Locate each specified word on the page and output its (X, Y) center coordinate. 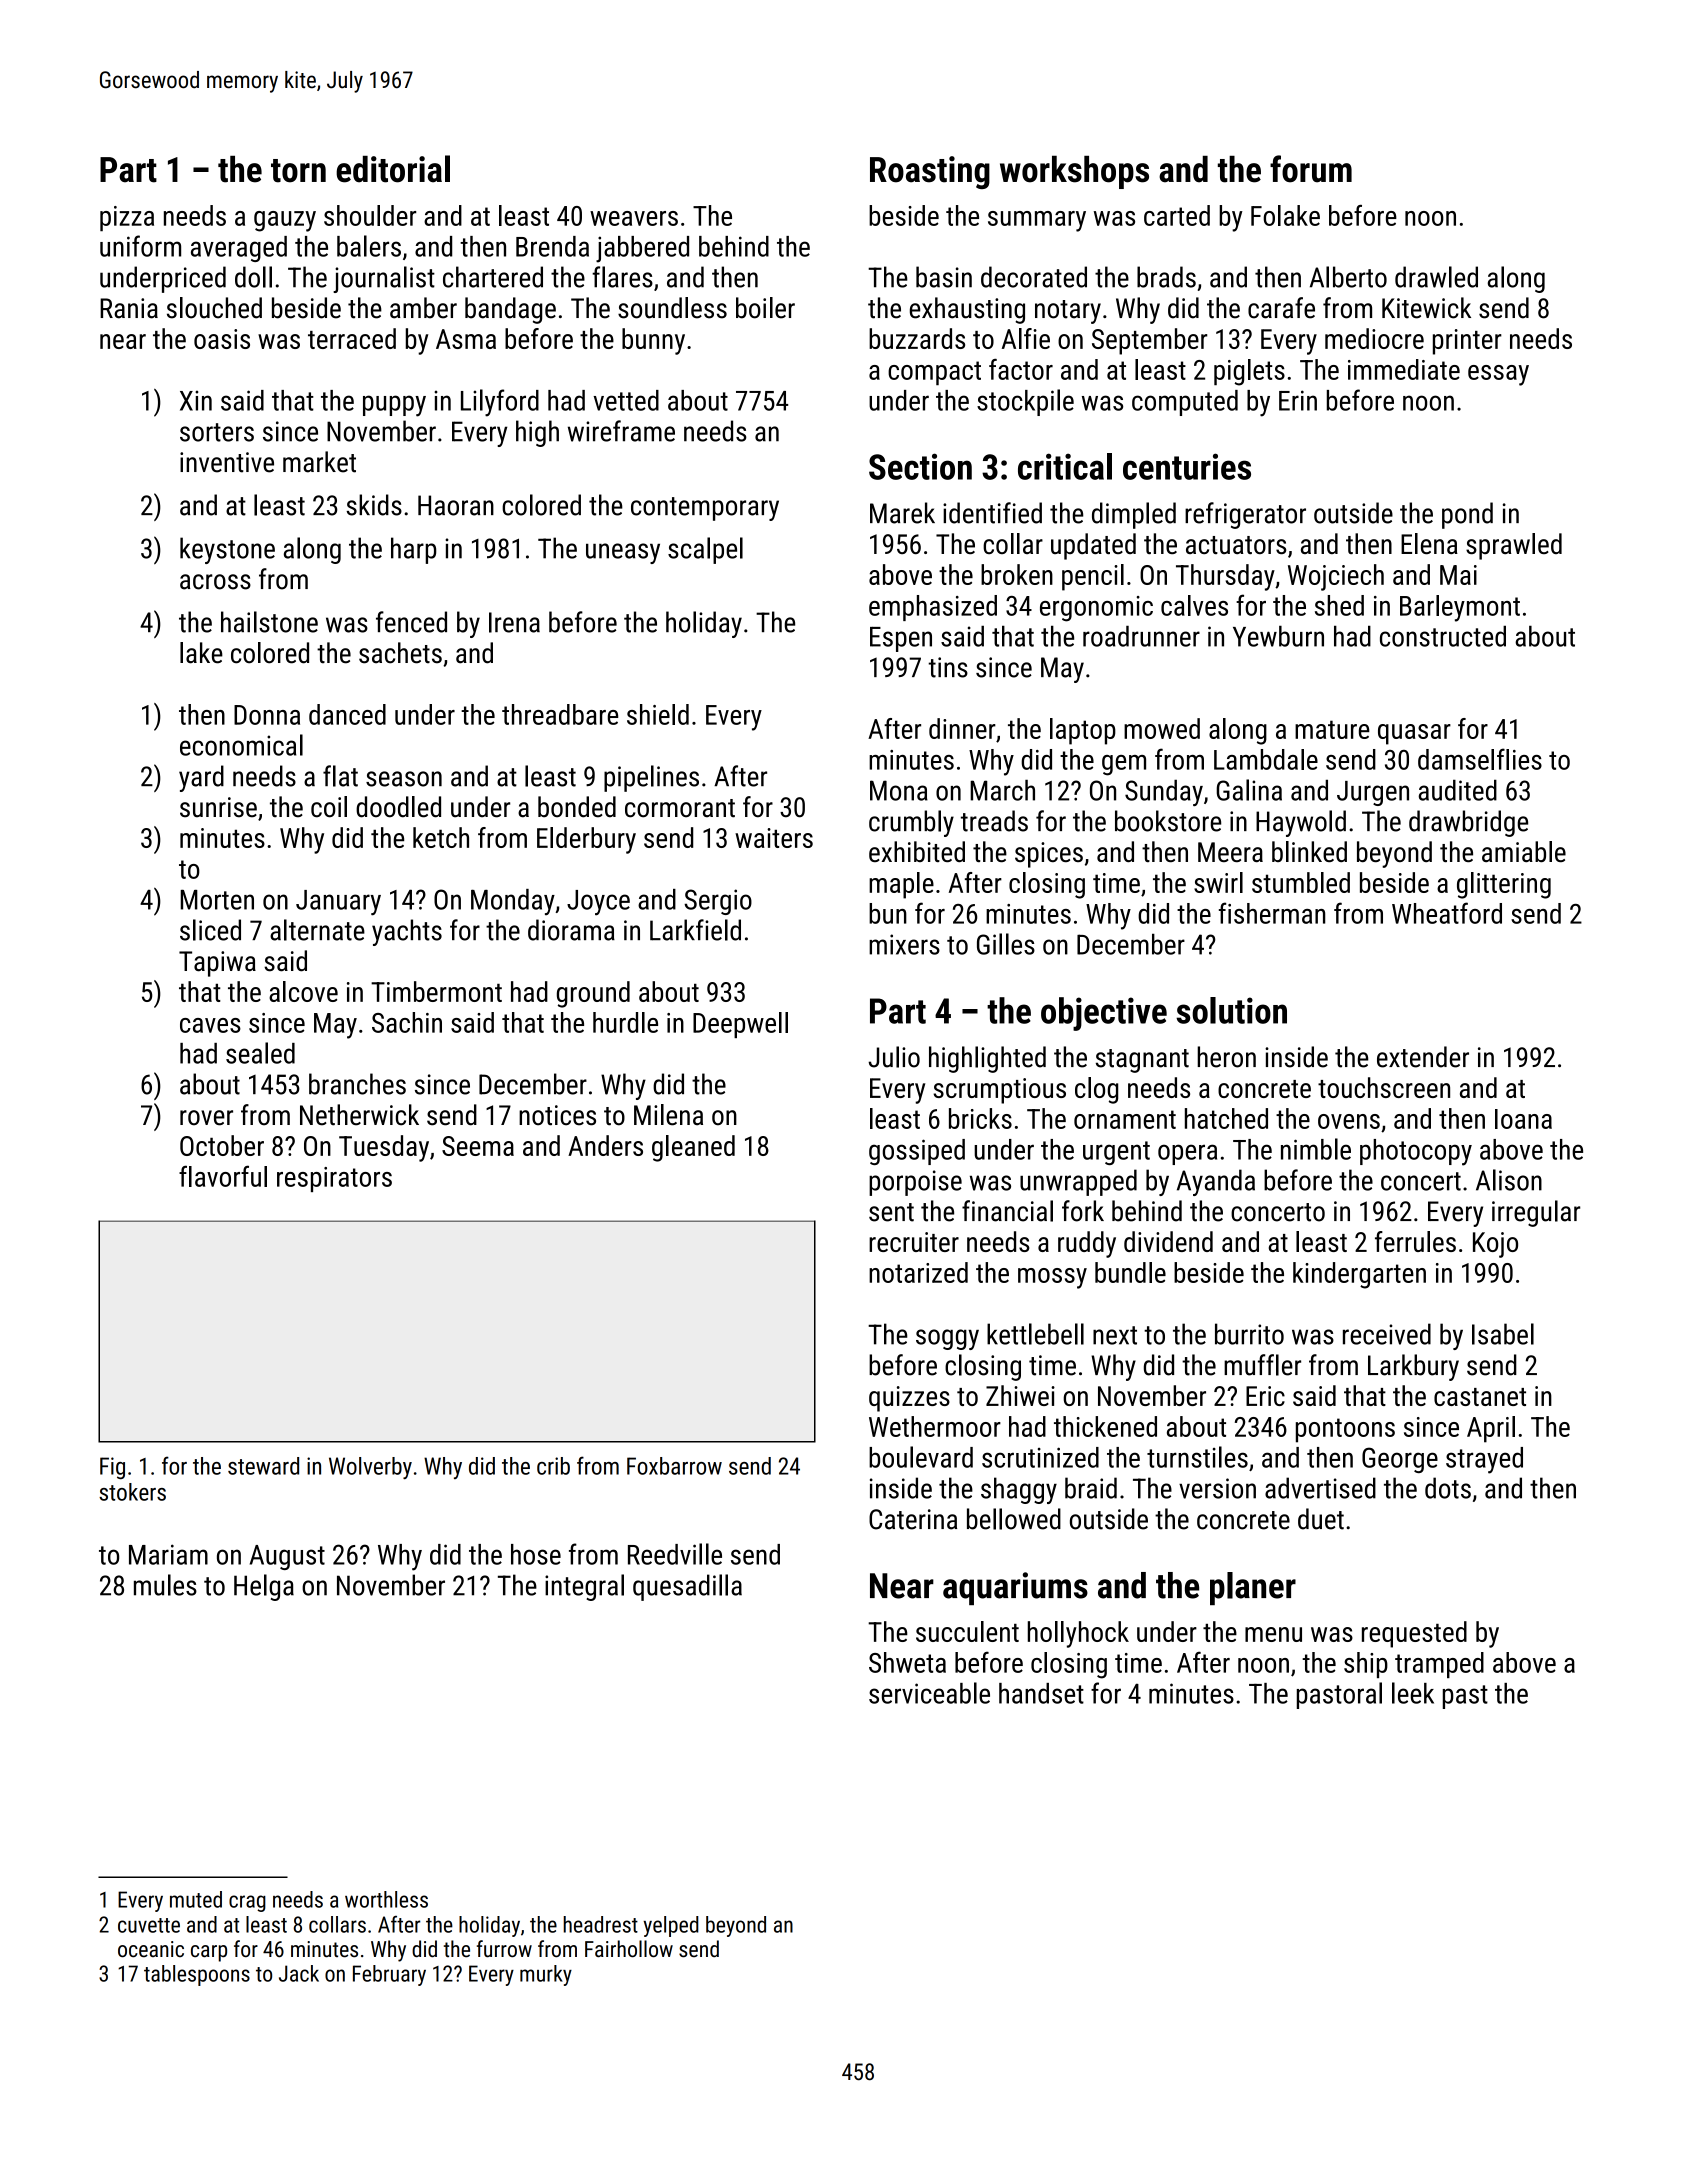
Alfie (1026, 338)
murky (546, 1975)
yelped (671, 1926)
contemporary (705, 509)
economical (241, 745)
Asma (466, 339)
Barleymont (1460, 608)
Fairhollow (629, 1949)
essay (1498, 375)
